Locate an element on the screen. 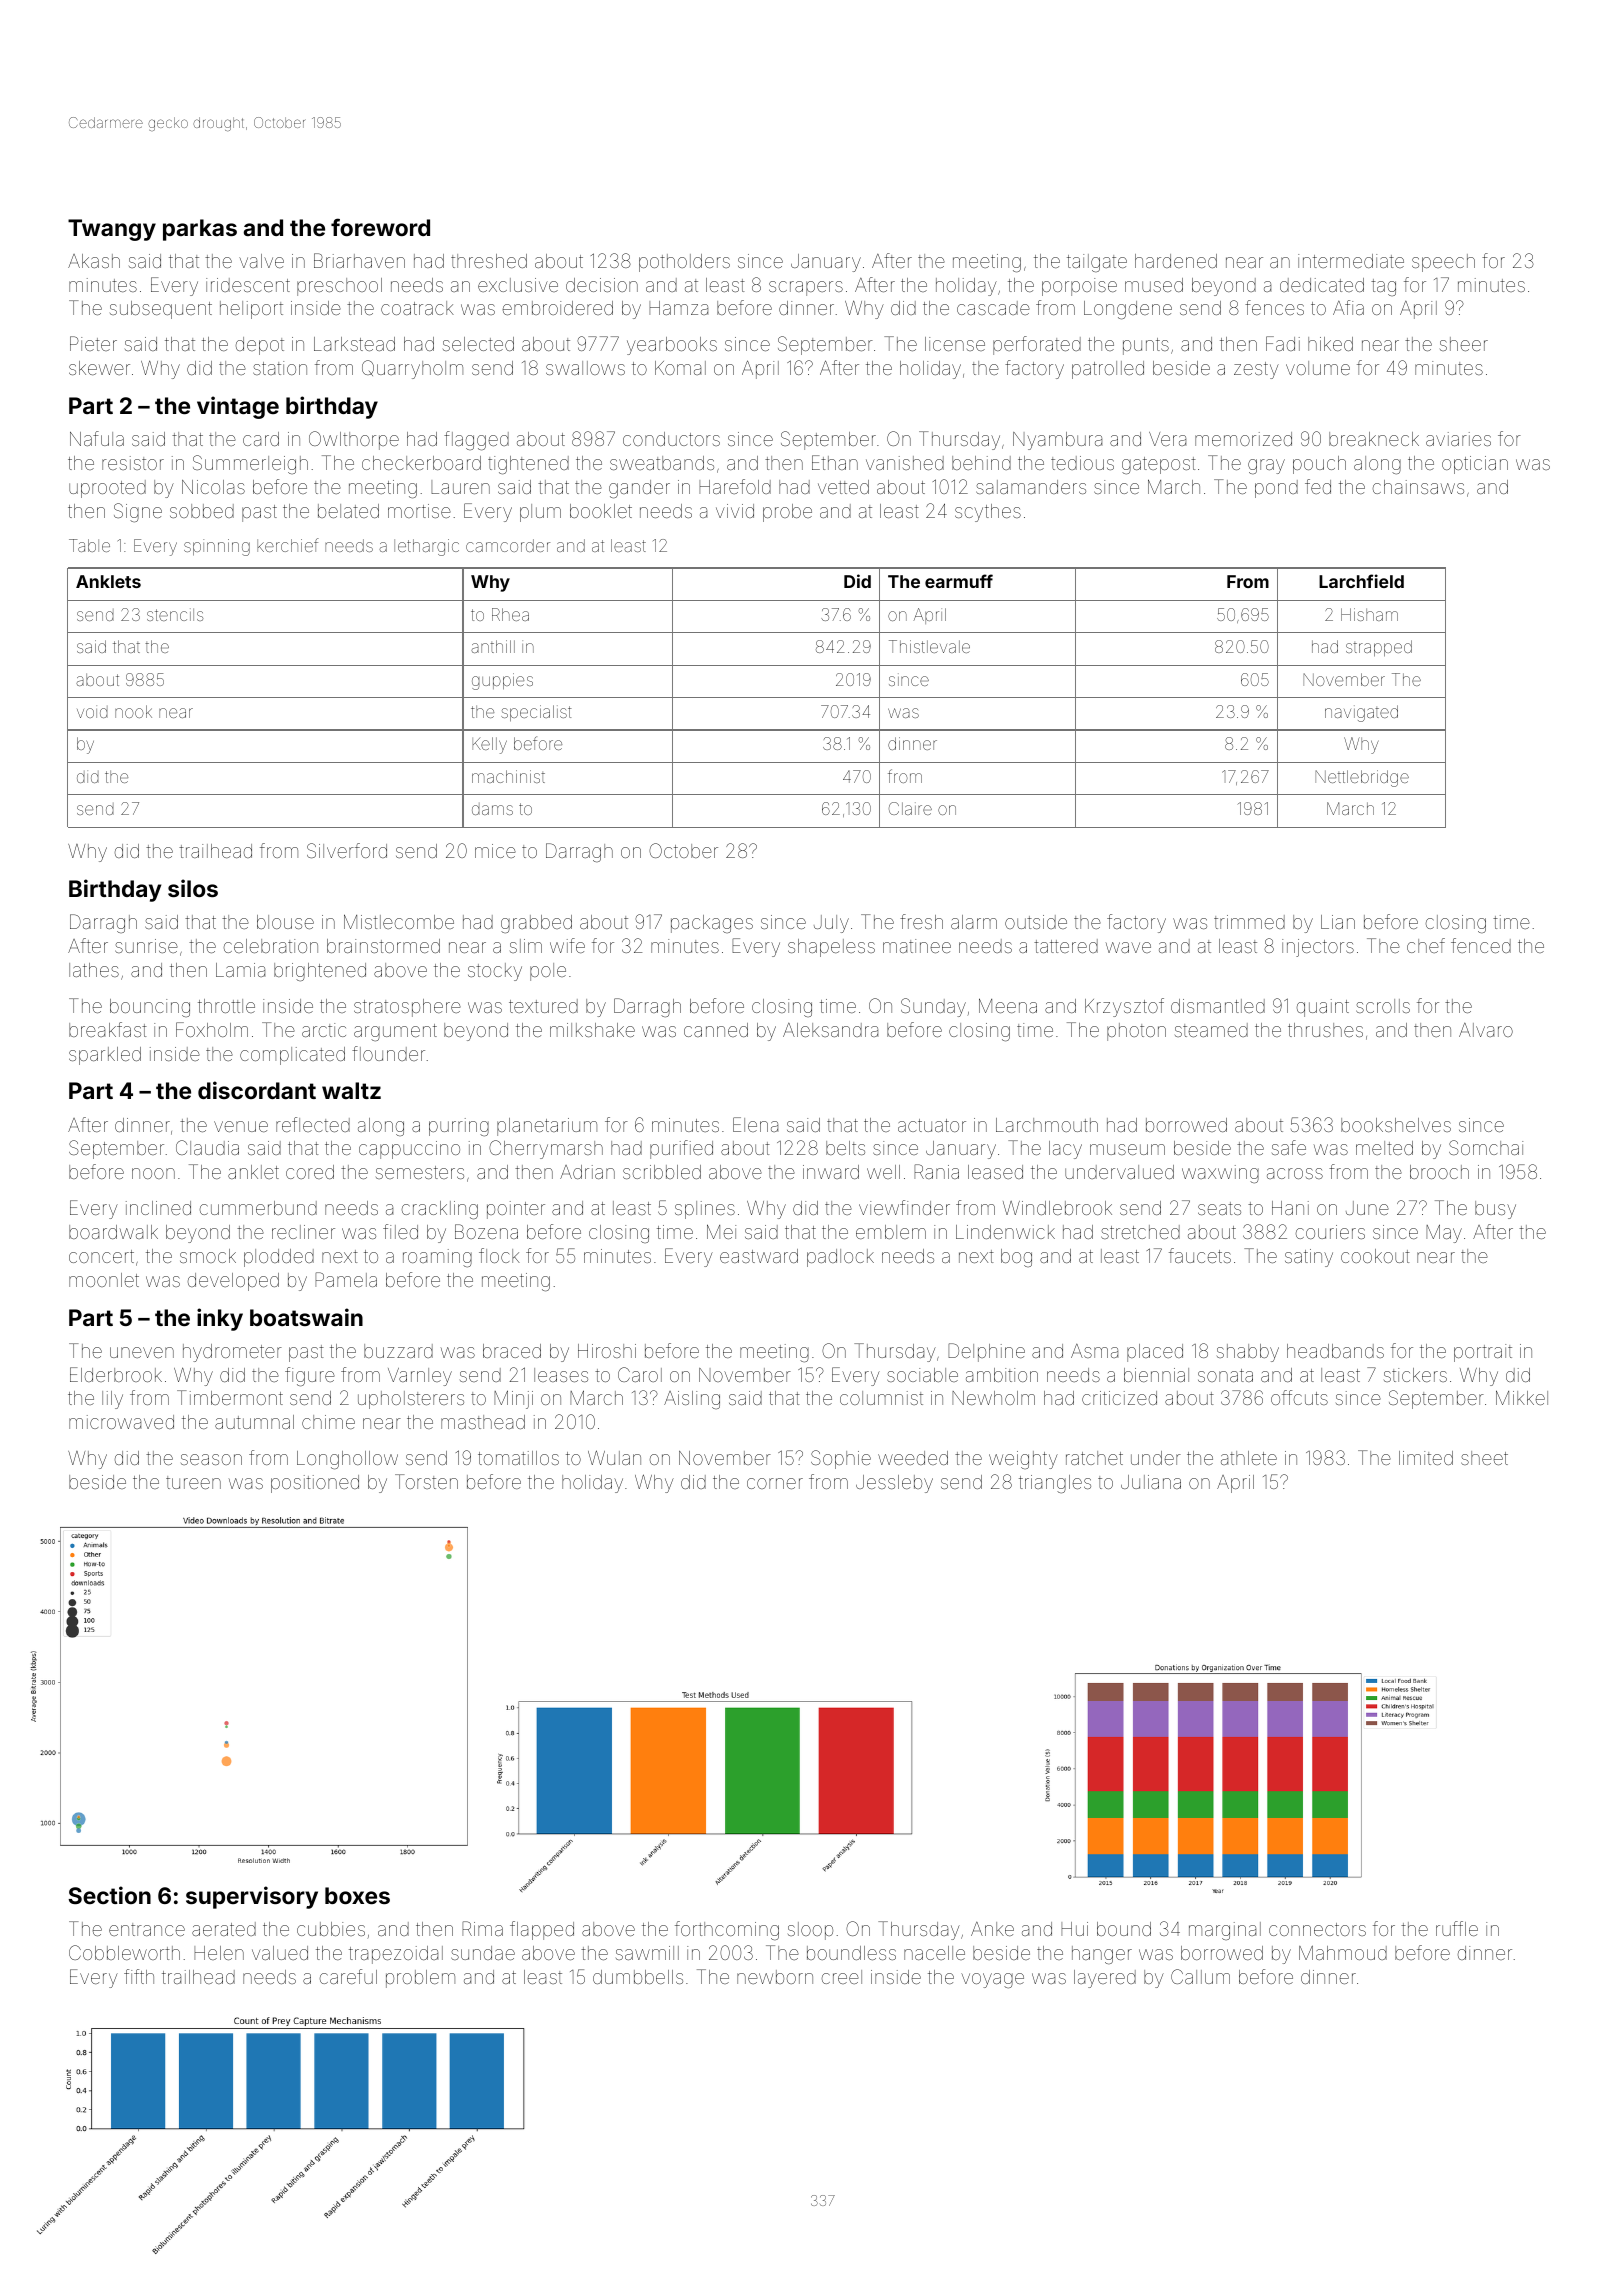  specialist is located at coordinates (536, 713).
